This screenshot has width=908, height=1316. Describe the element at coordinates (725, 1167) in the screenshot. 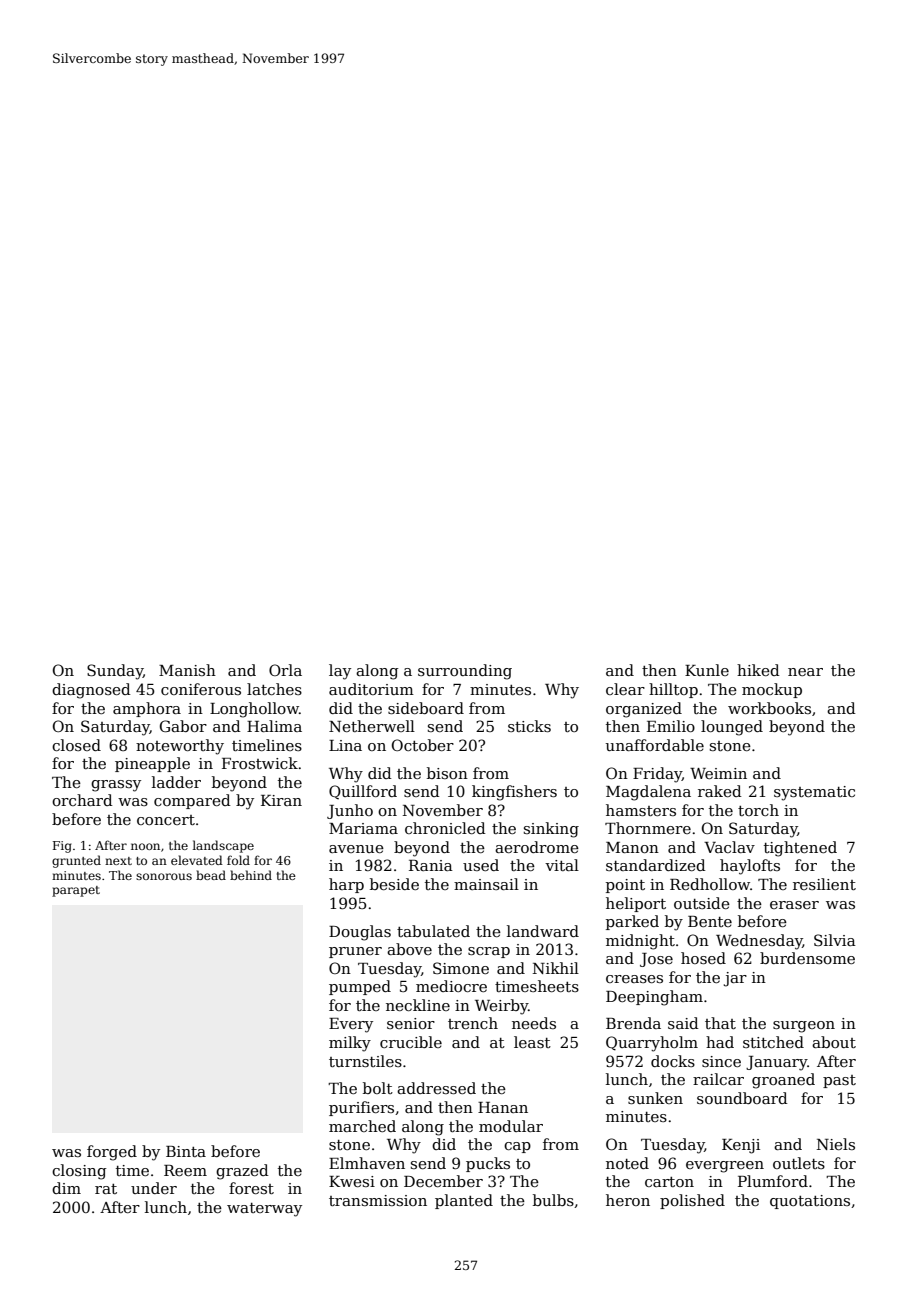

I see `evergreen` at that location.
